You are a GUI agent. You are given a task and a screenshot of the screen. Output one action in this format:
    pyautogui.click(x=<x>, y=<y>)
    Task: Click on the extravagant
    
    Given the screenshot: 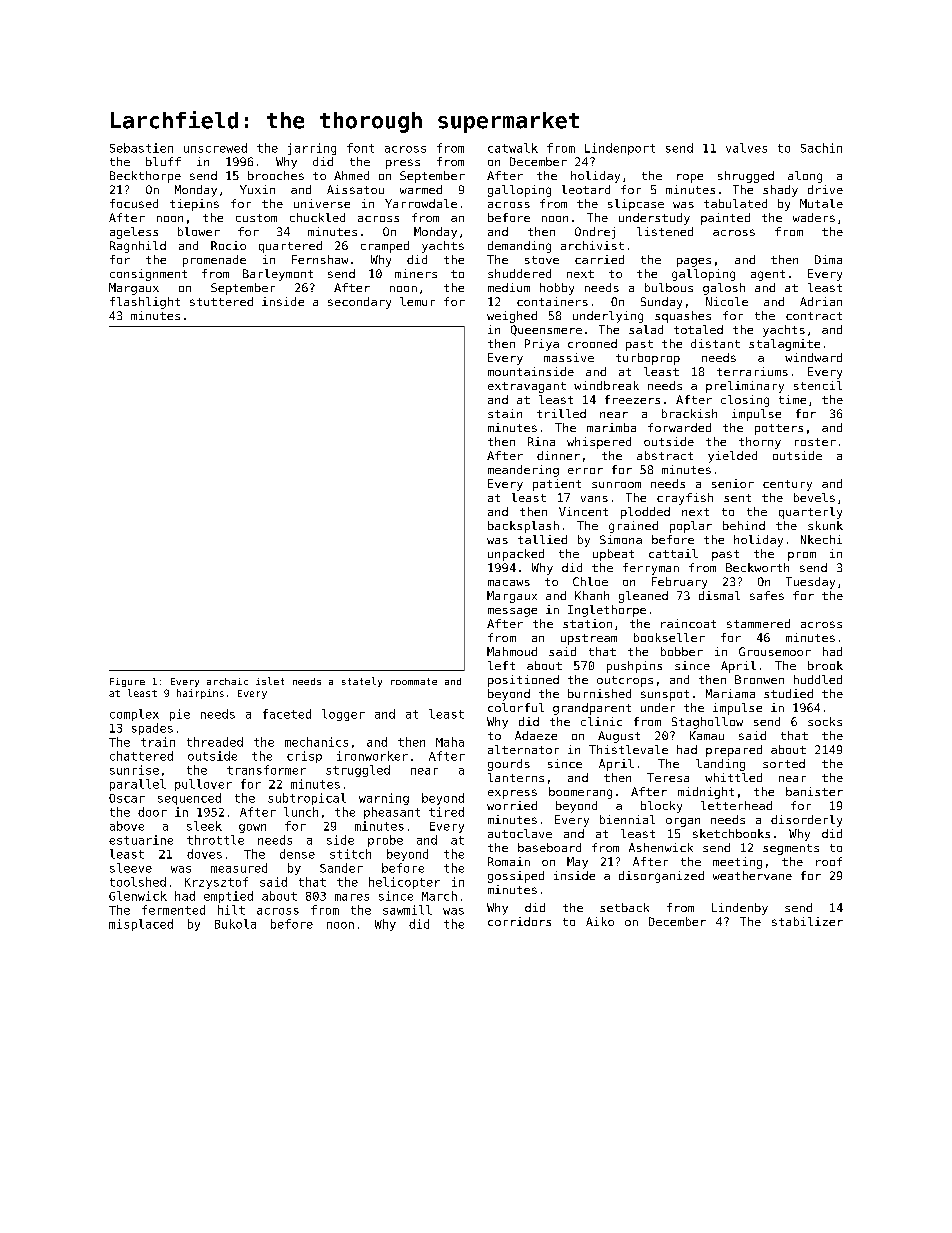 What is the action you would take?
    pyautogui.click(x=527, y=387)
